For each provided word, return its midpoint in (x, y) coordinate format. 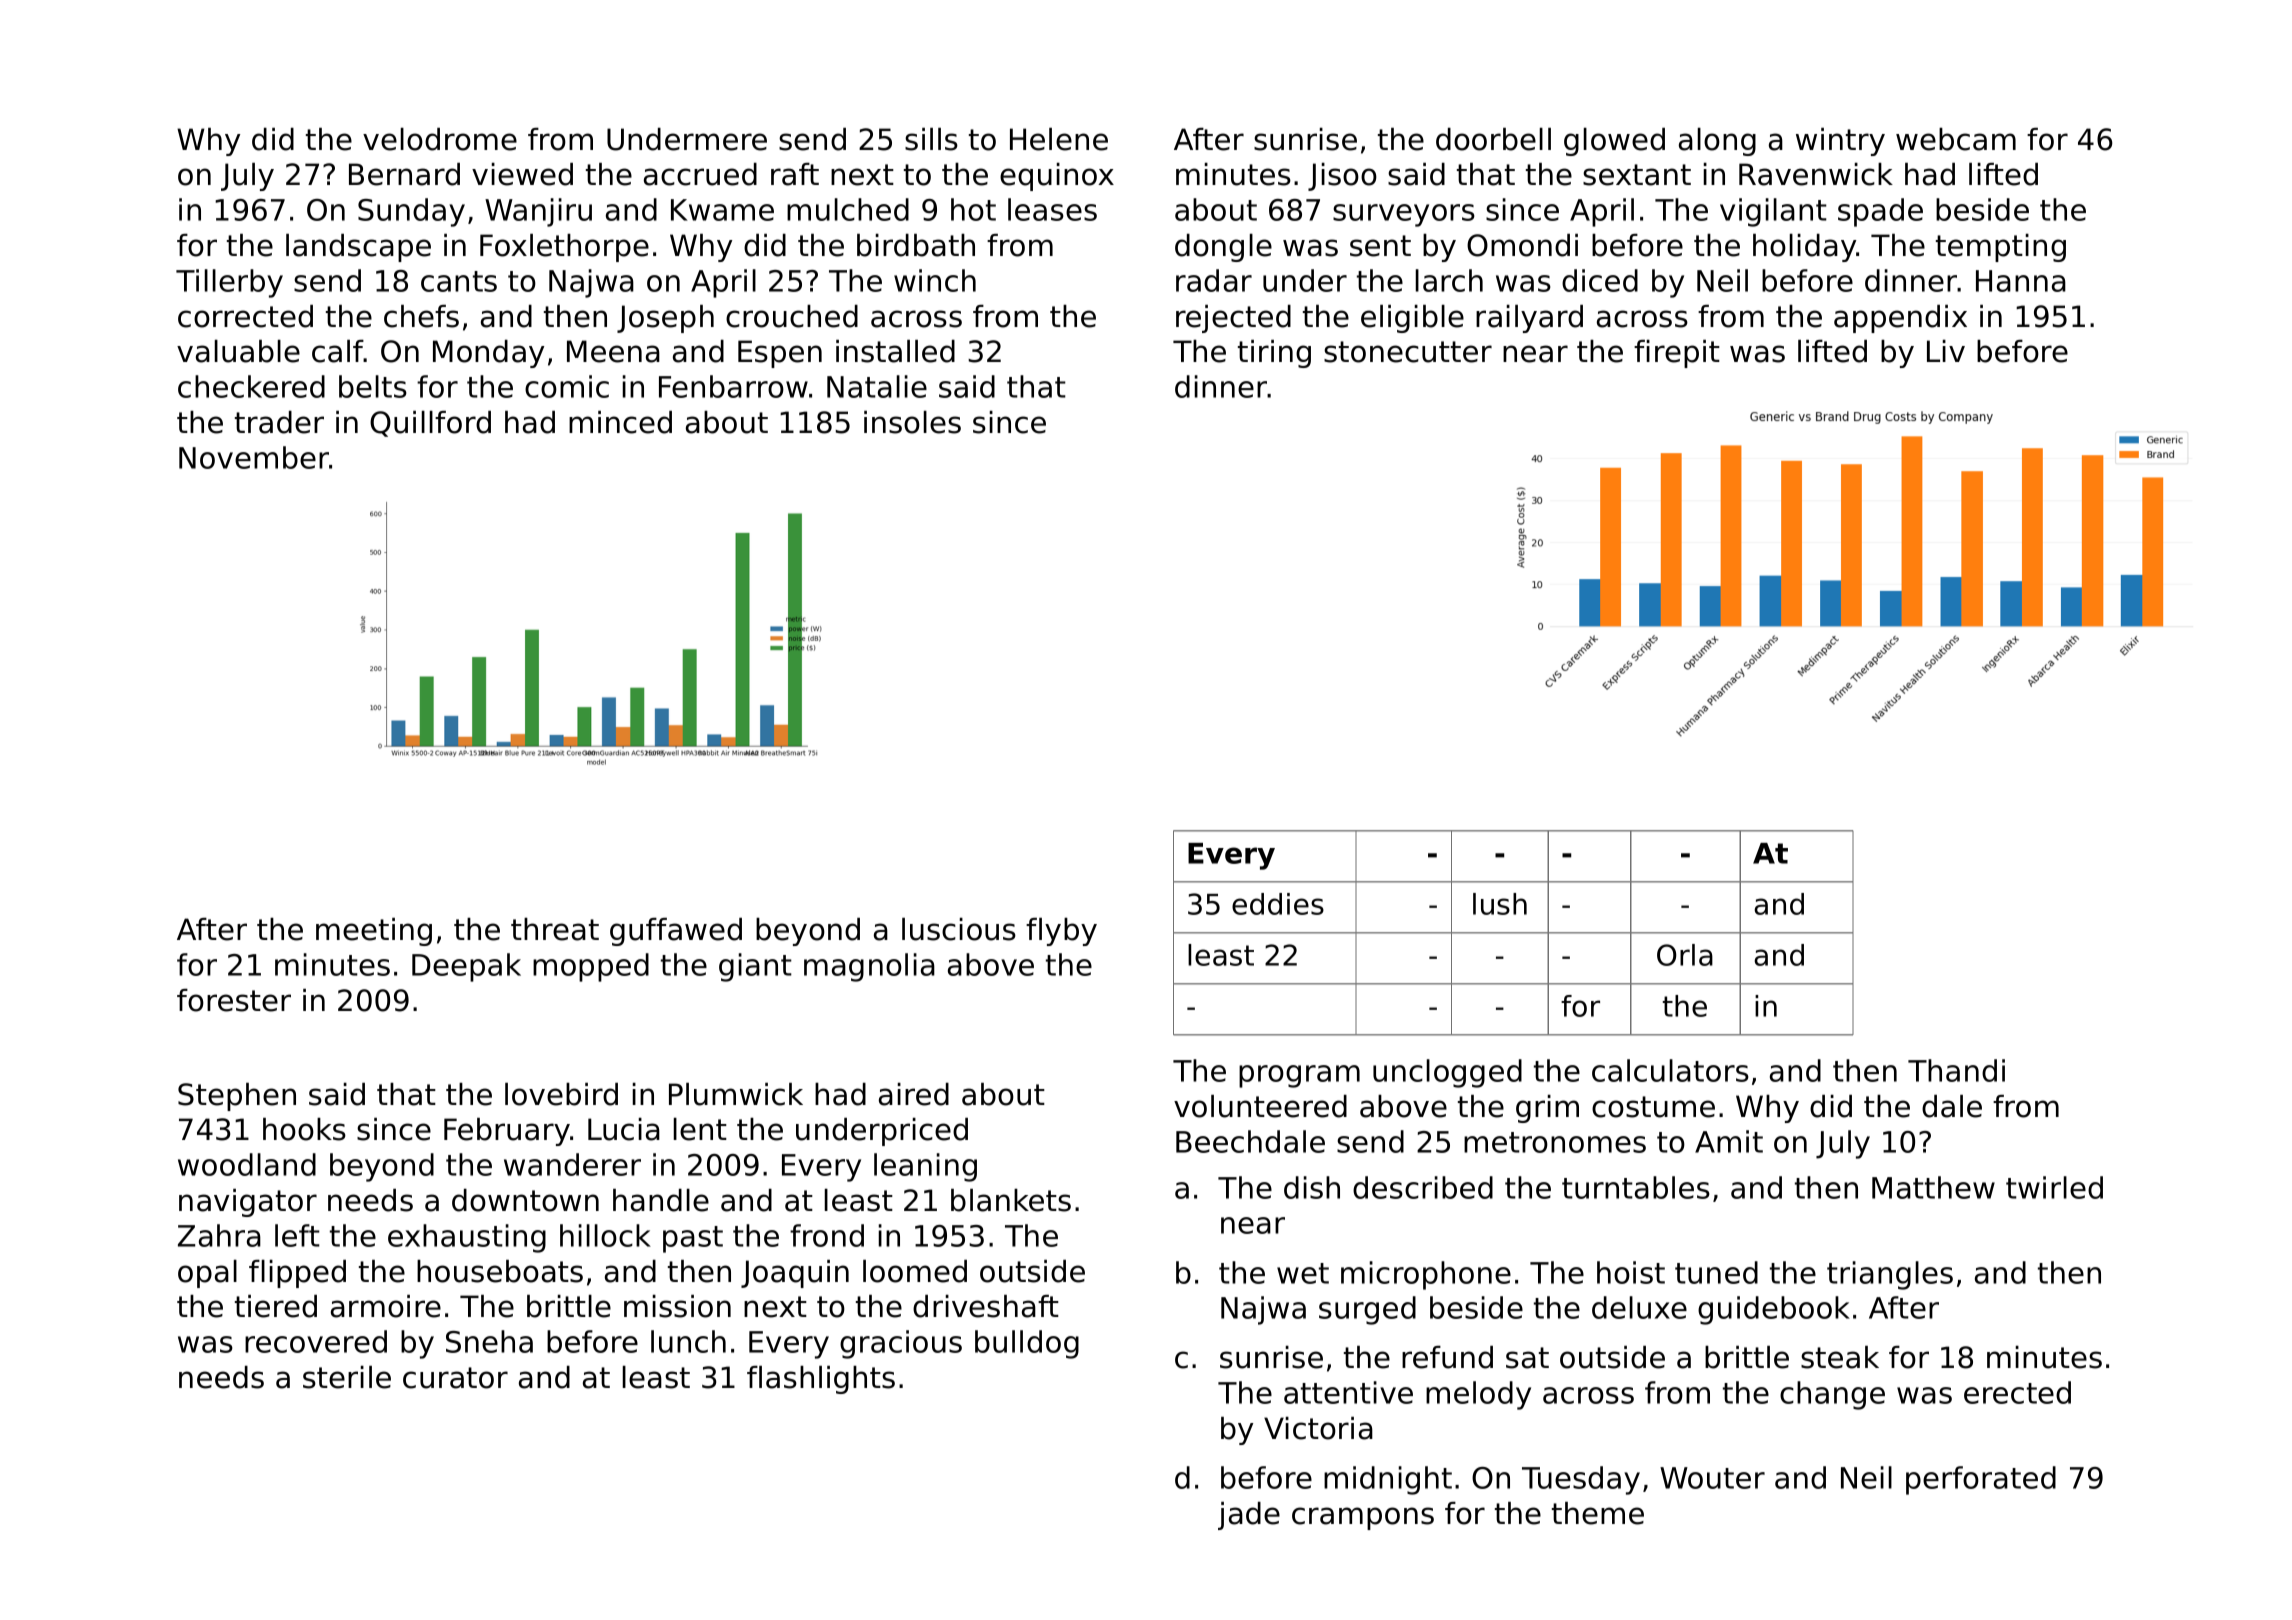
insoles (912, 422)
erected (2017, 1392)
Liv (1946, 351)
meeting (374, 932)
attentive (1348, 1392)
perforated (1981, 1480)
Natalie (877, 386)
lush (1500, 904)
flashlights (821, 1380)
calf (338, 351)
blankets (1011, 1200)
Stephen (237, 1097)
